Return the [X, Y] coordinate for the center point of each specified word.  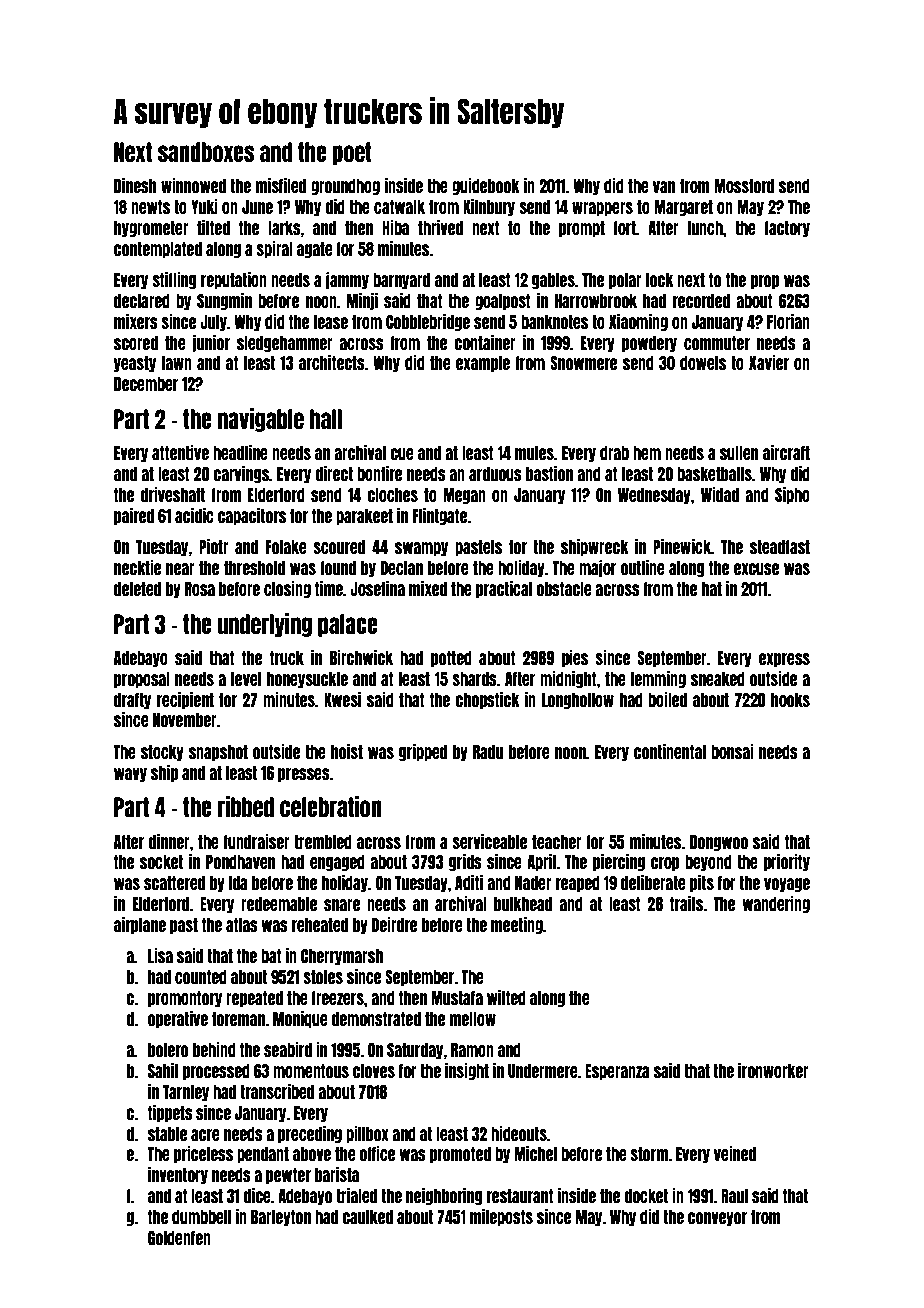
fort [624, 228]
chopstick [487, 700]
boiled [667, 699]
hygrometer [151, 229]
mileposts [501, 1217]
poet [352, 153]
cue [402, 454]
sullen [739, 453]
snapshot [218, 753]
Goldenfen [179, 1238]
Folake [286, 547]
